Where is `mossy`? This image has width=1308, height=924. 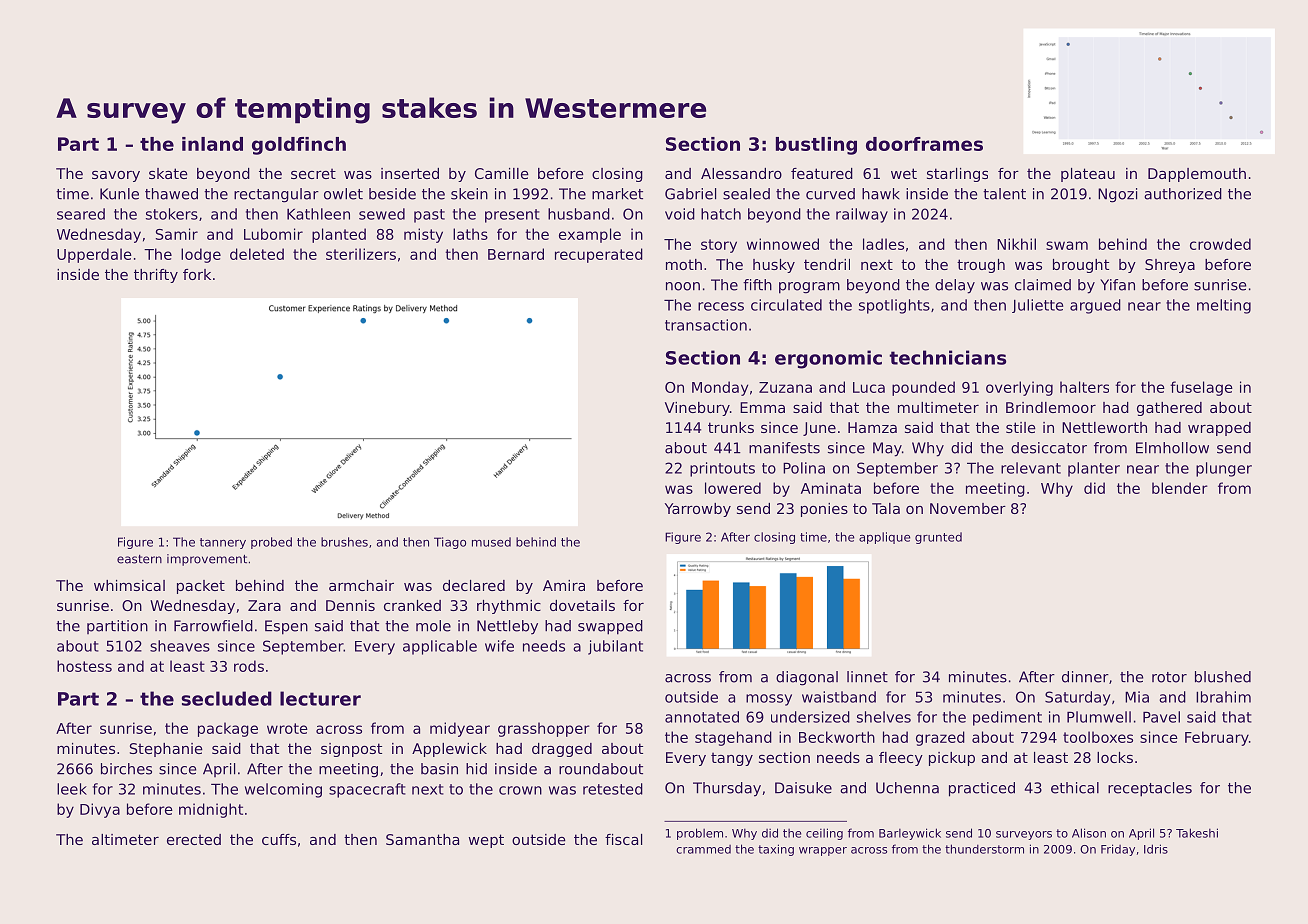 mossy is located at coordinates (769, 700).
